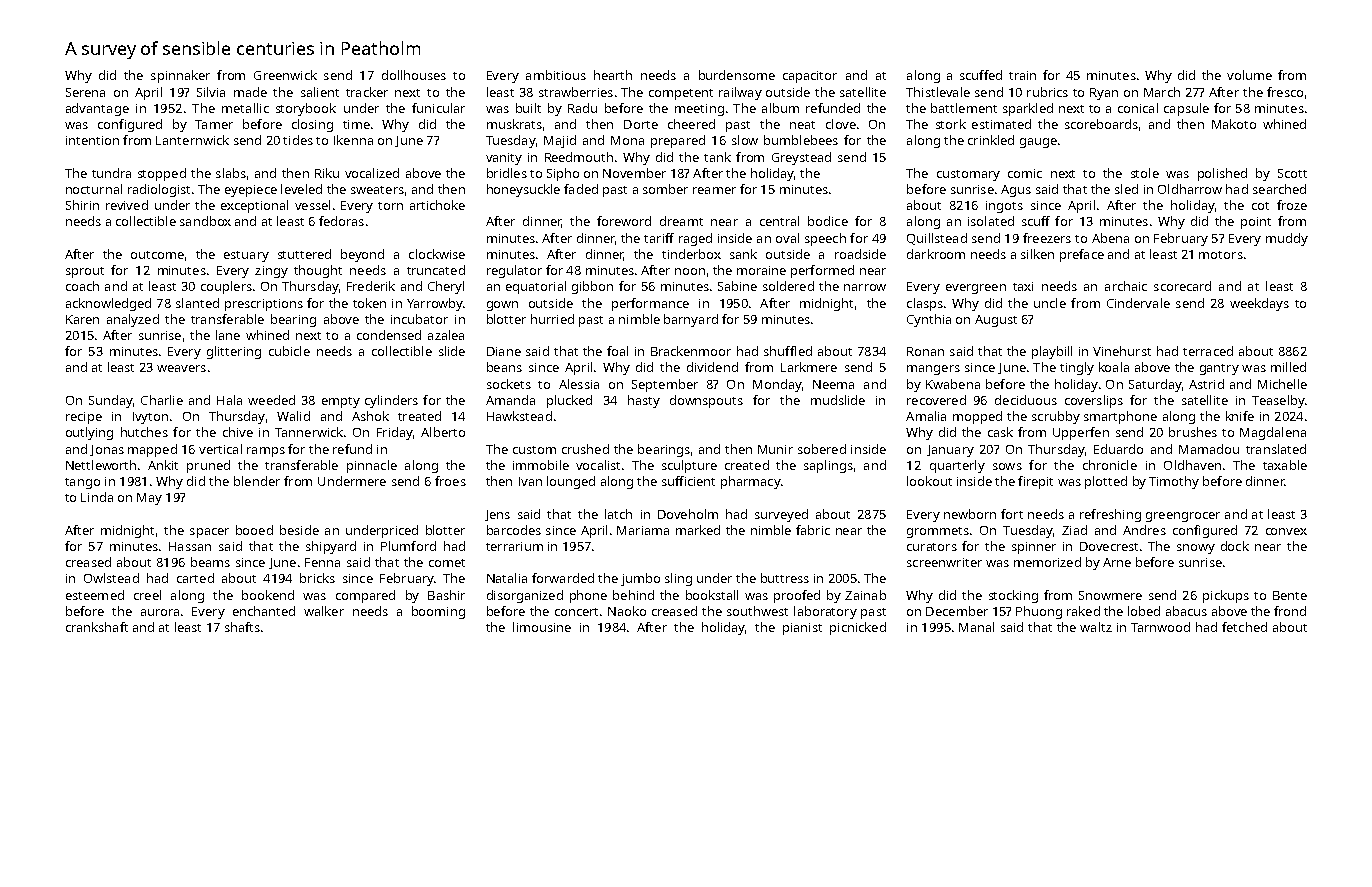 This image has width=1372, height=887. I want to click on Ryan, so click(1104, 94).
